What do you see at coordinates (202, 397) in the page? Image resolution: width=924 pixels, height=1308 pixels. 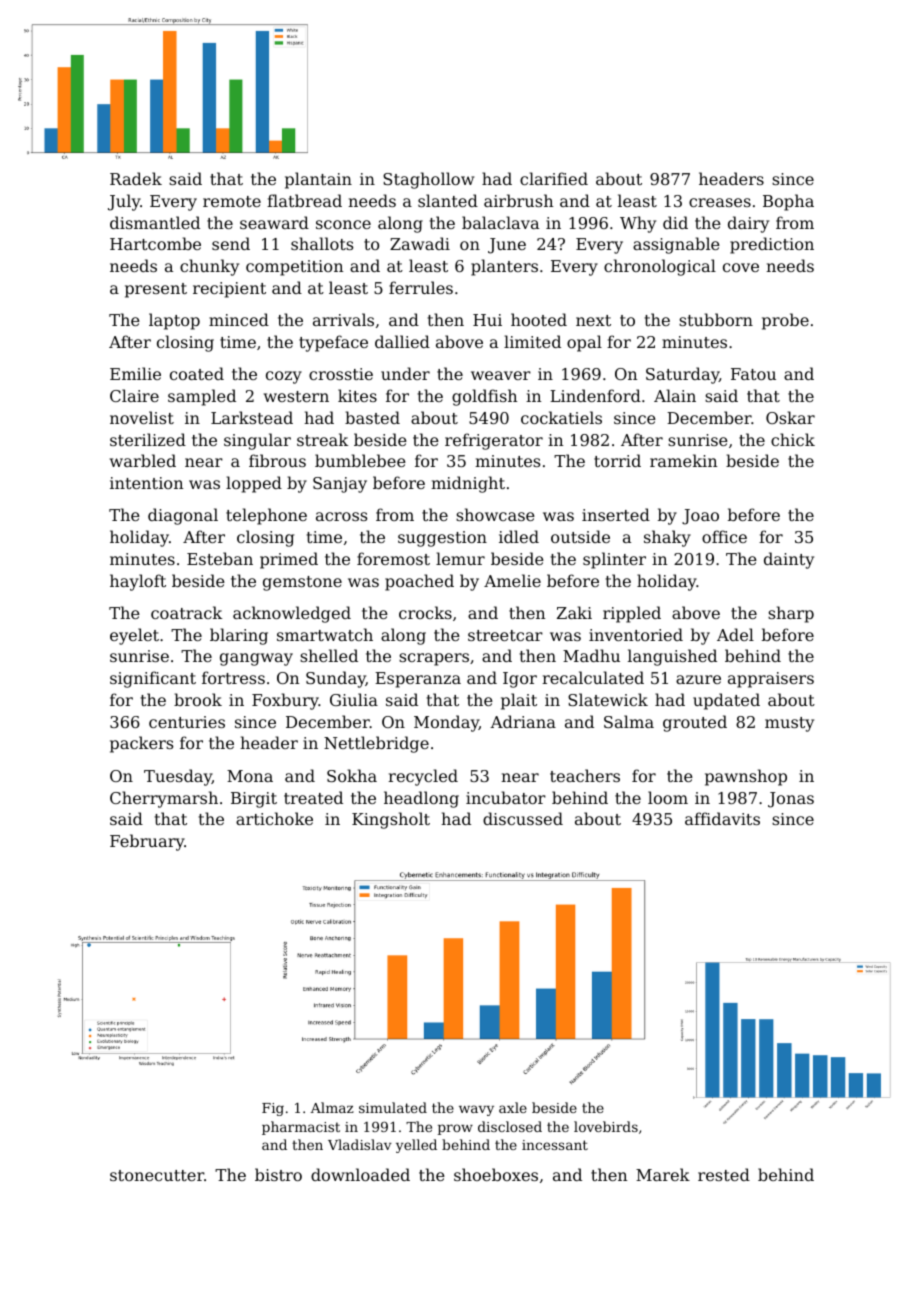 I see `sampled` at bounding box center [202, 397].
